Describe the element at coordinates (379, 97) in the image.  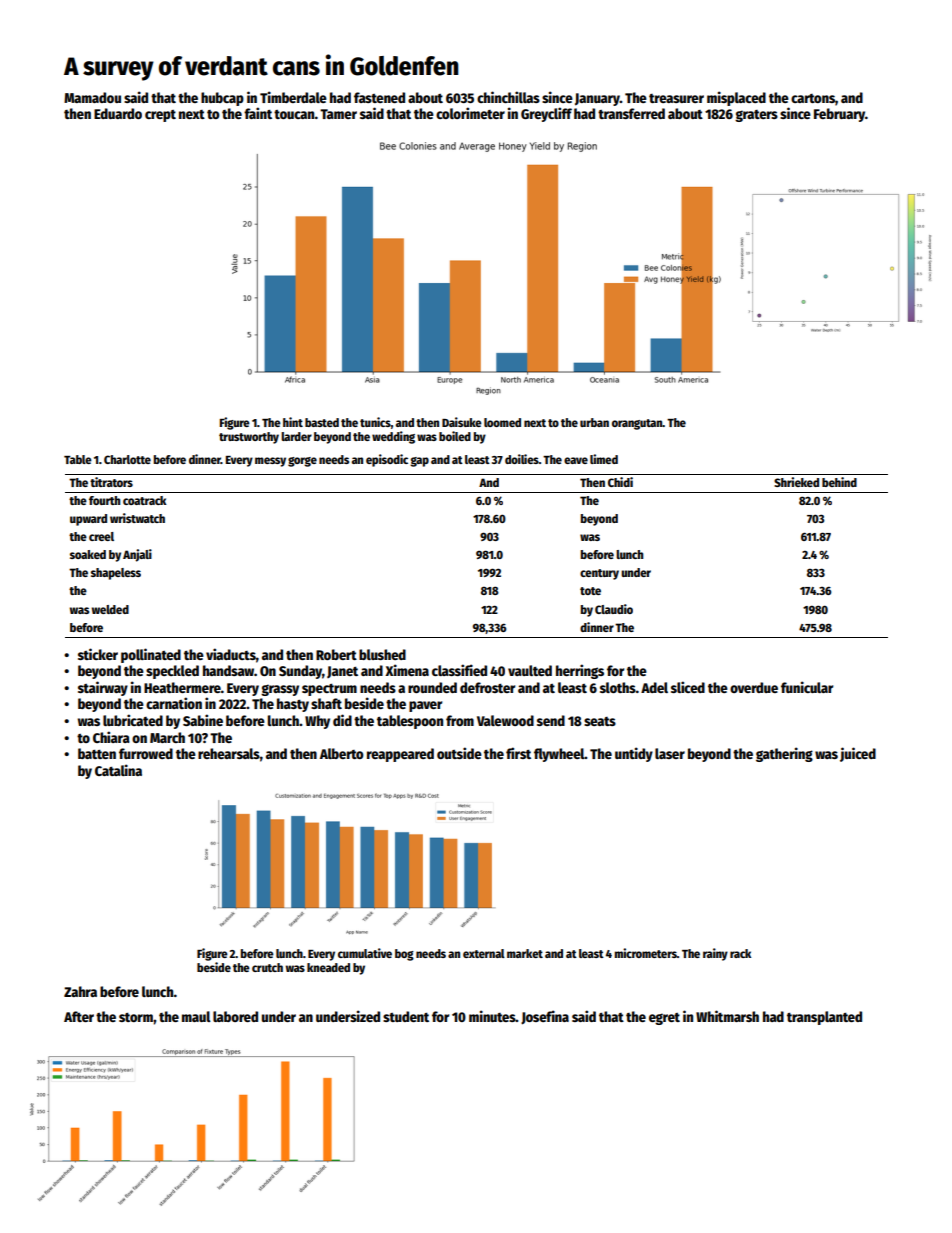
I see `fastened` at that location.
